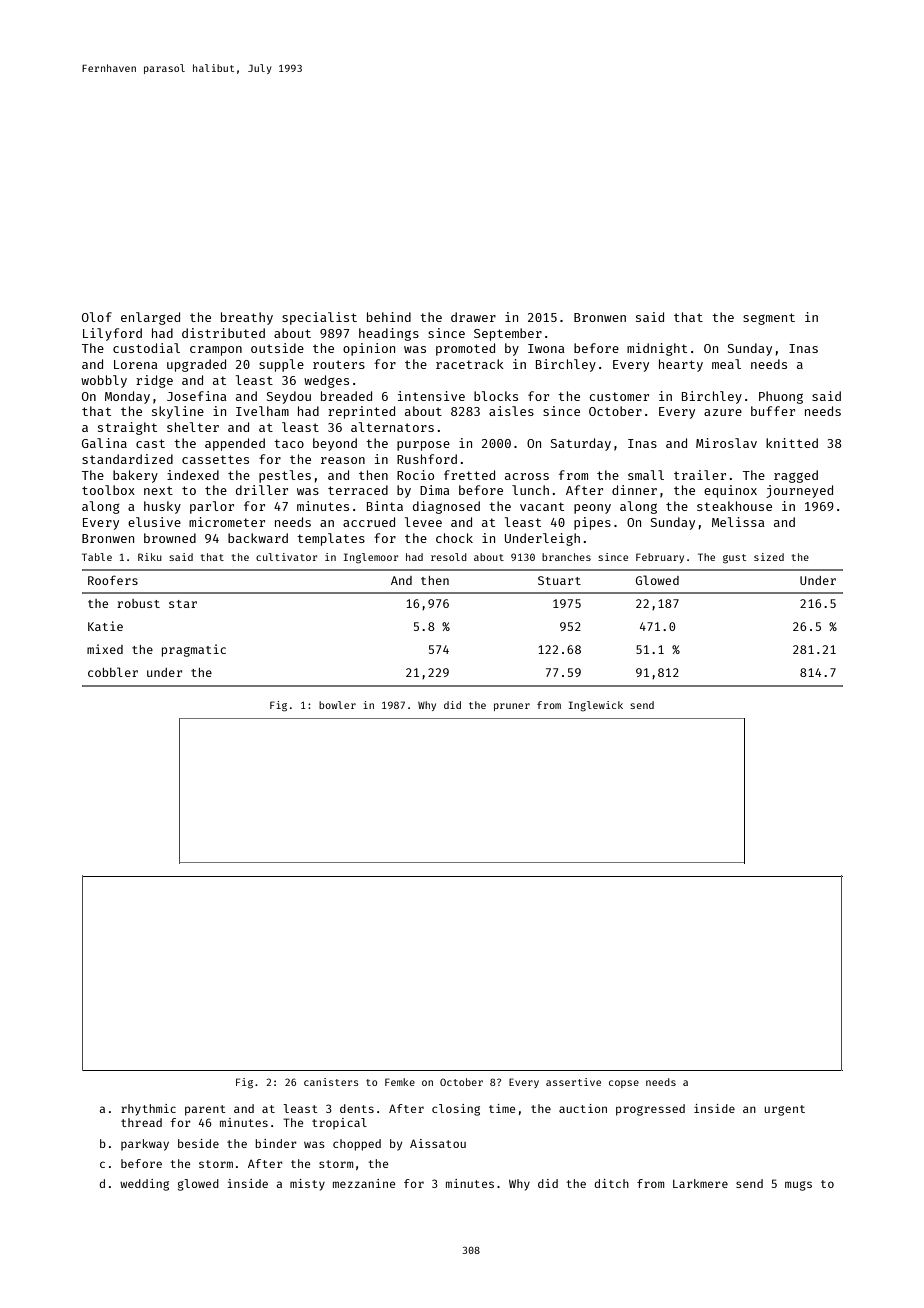  I want to click on mezzanine, so click(364, 1183).
